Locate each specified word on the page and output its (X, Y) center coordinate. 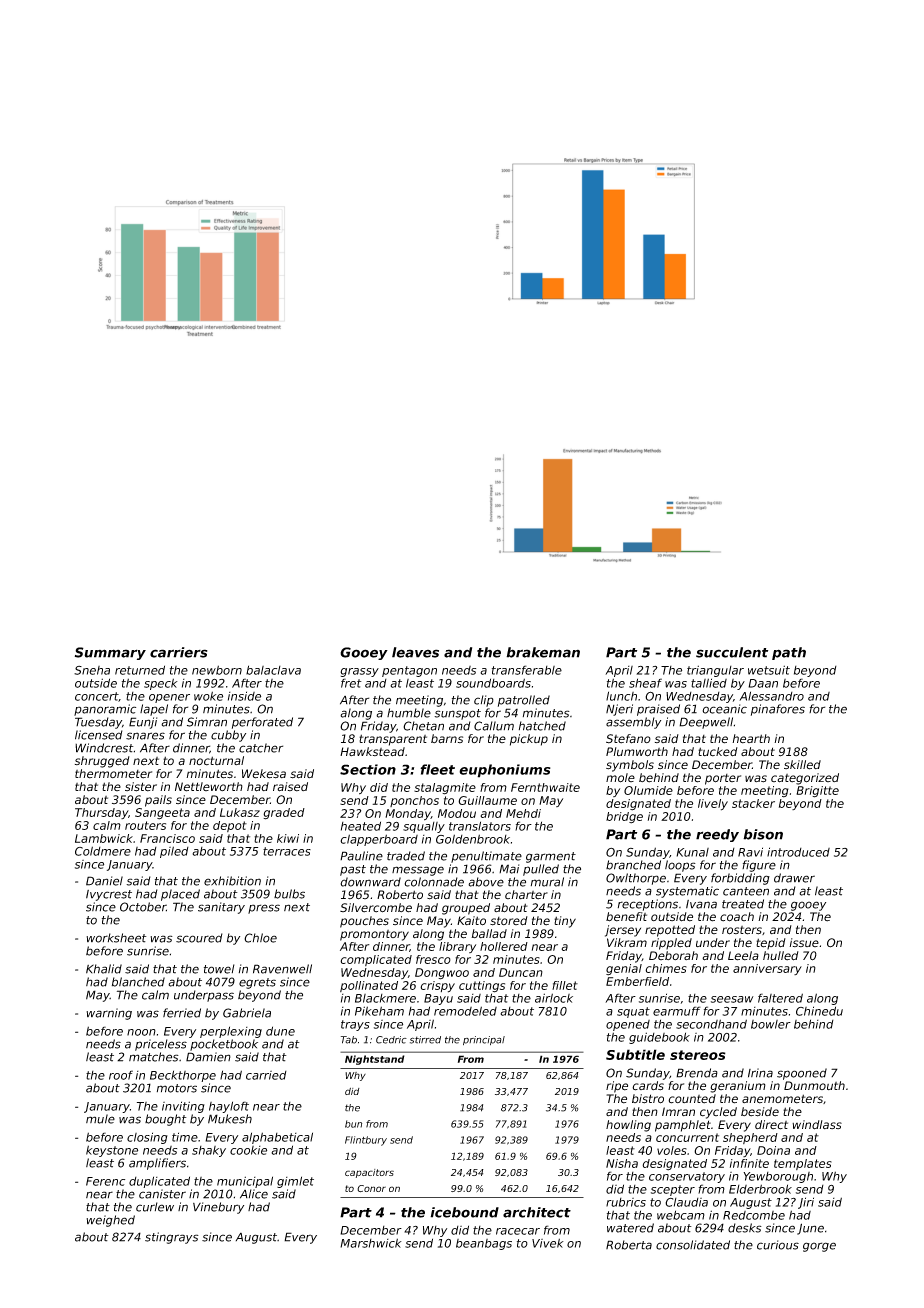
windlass (817, 1125)
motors (177, 1088)
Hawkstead (372, 752)
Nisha (622, 1163)
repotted (670, 931)
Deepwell (706, 723)
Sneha (92, 670)
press (264, 909)
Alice (254, 1194)
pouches (364, 922)
